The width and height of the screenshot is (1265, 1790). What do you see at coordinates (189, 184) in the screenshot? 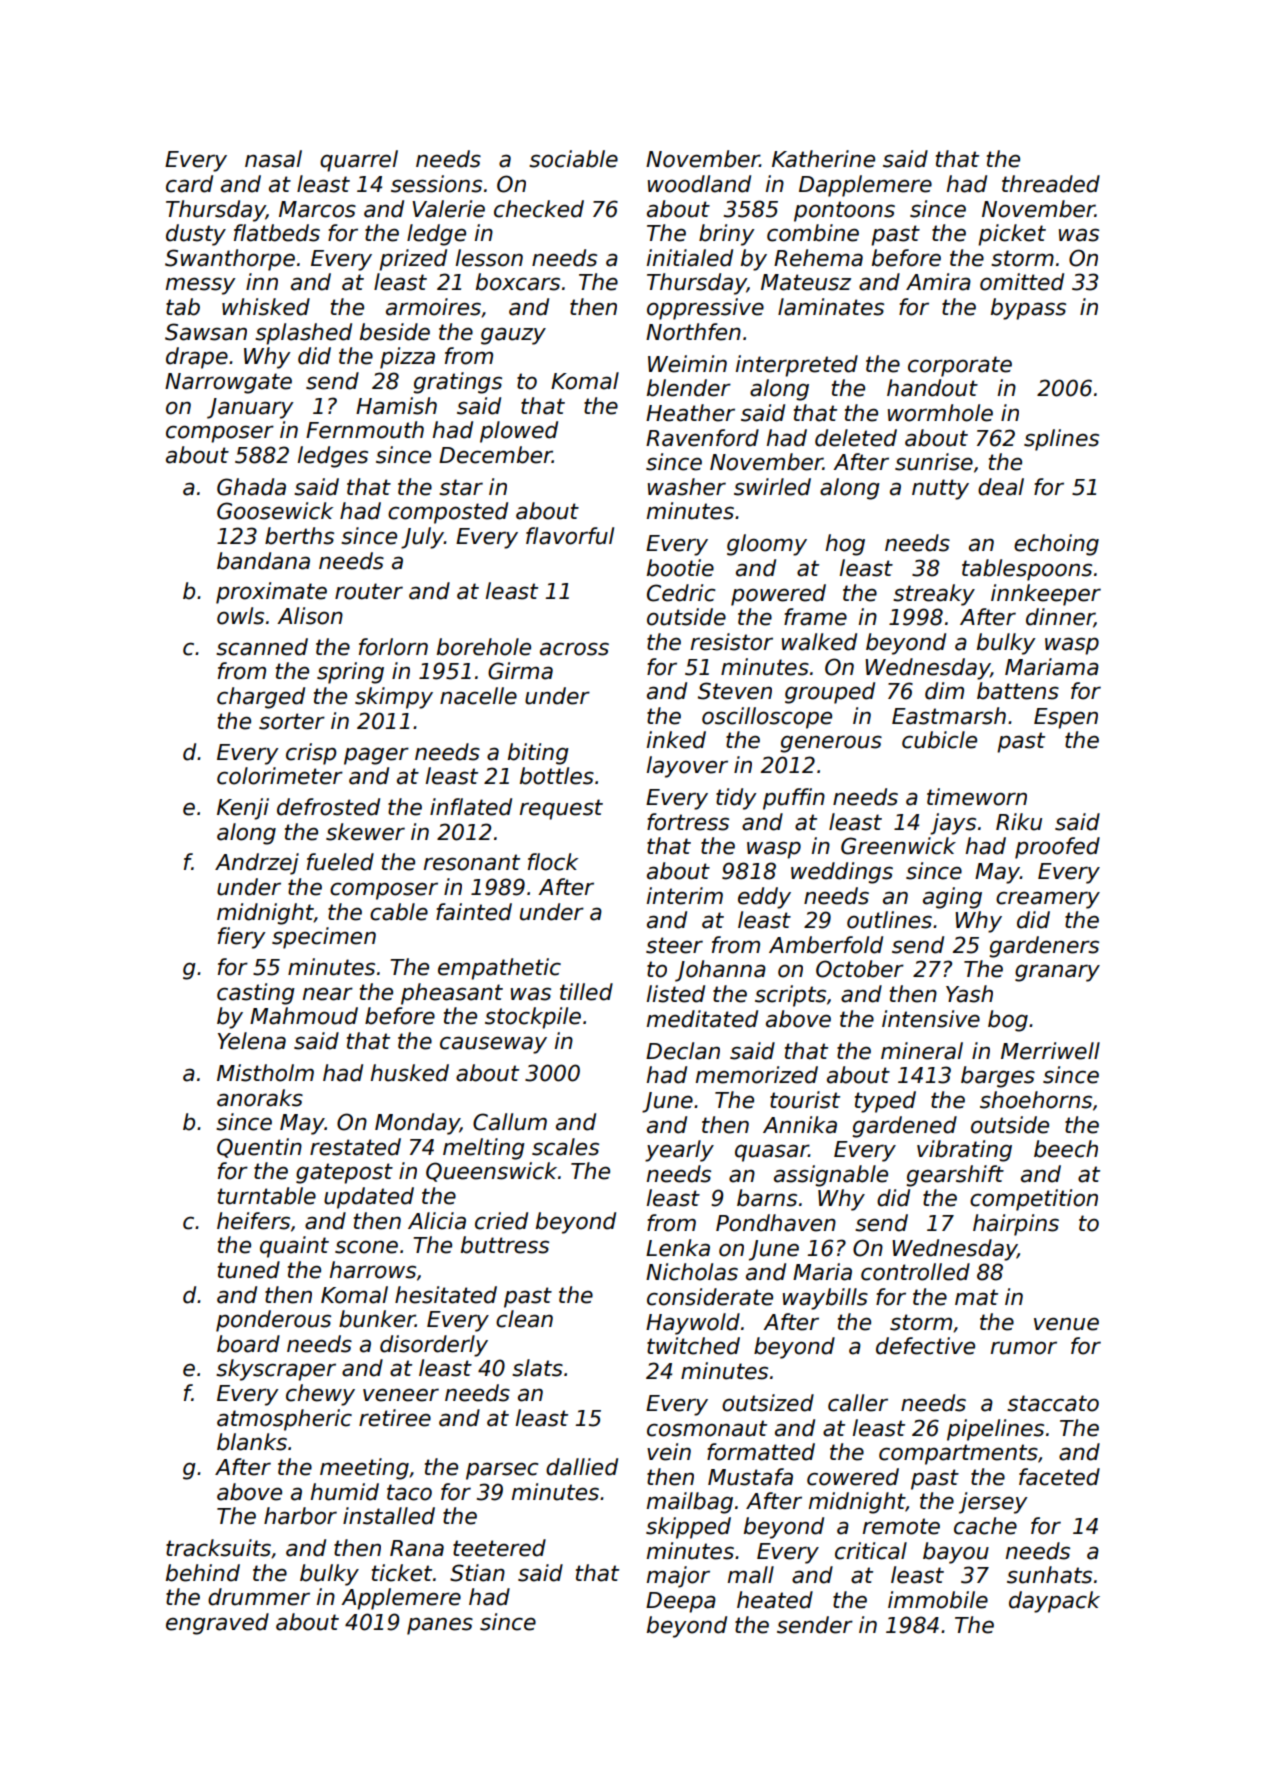
I see `card` at bounding box center [189, 184].
